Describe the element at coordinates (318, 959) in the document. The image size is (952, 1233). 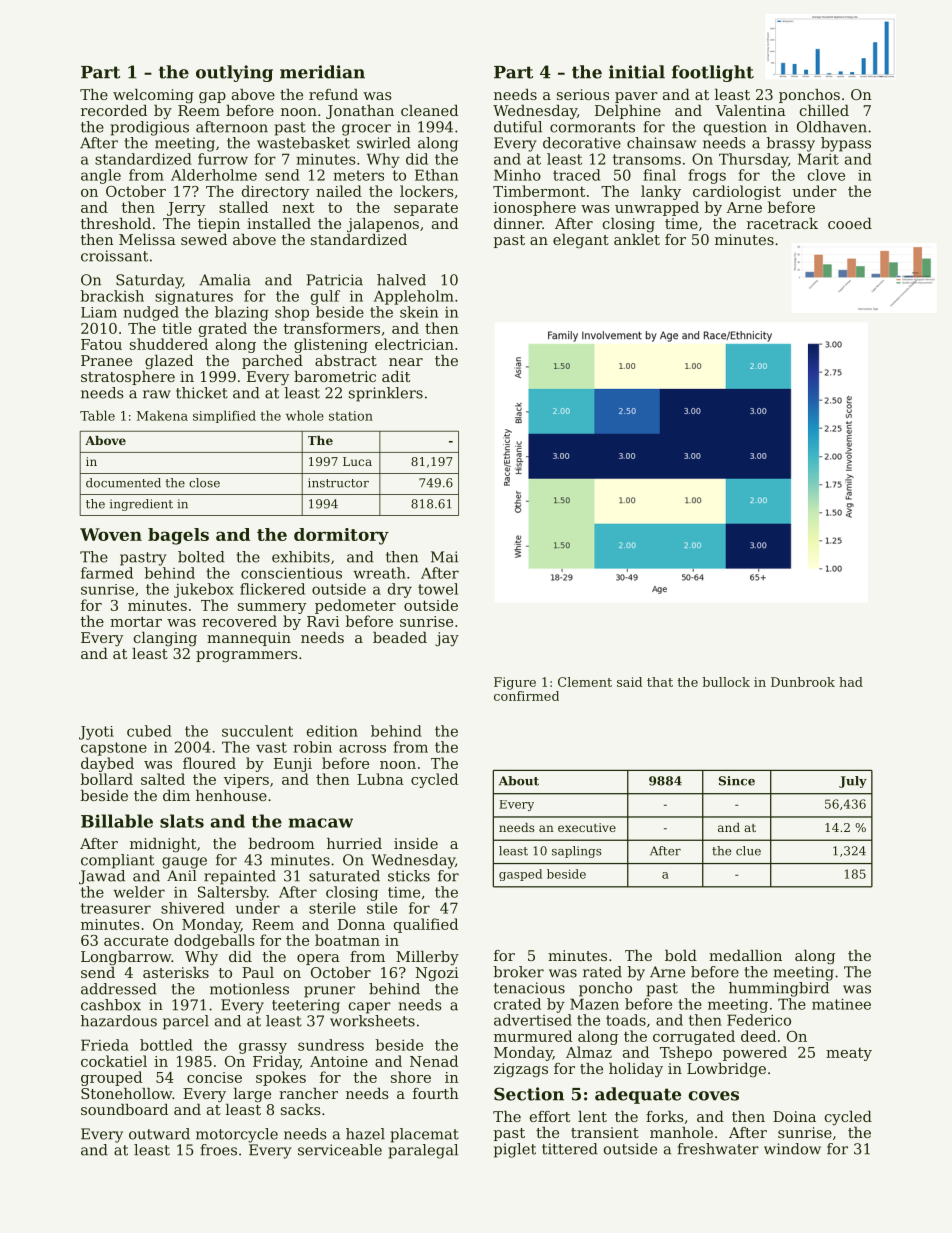
I see `opera` at that location.
